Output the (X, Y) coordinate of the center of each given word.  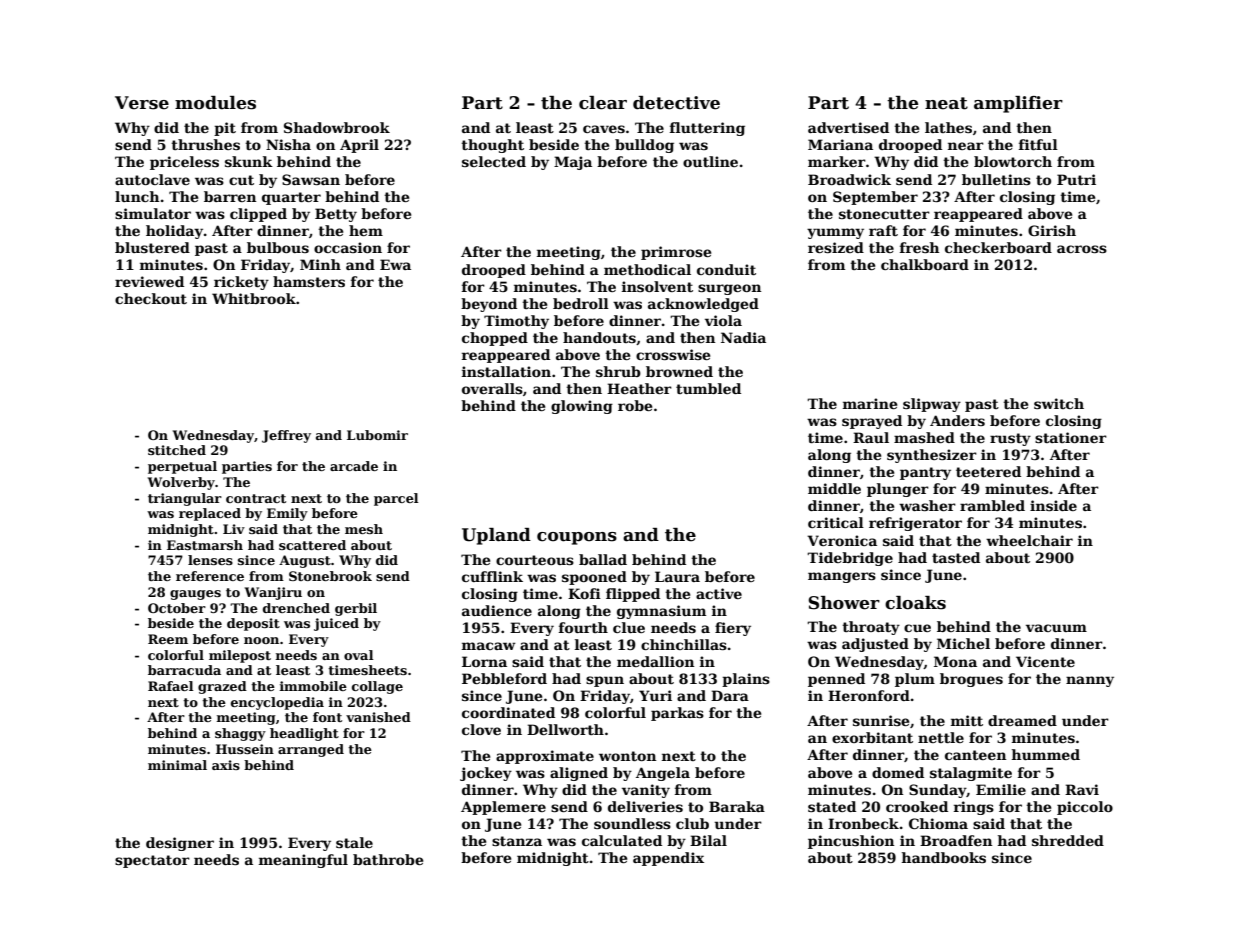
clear (603, 103)
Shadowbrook (337, 127)
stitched (177, 450)
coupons (577, 538)
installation (506, 371)
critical (836, 522)
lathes (948, 127)
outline (710, 161)
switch (1059, 403)
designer (180, 844)
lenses (210, 560)
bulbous (278, 247)
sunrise (881, 720)
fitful (1038, 144)
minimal (177, 765)
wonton (627, 756)
